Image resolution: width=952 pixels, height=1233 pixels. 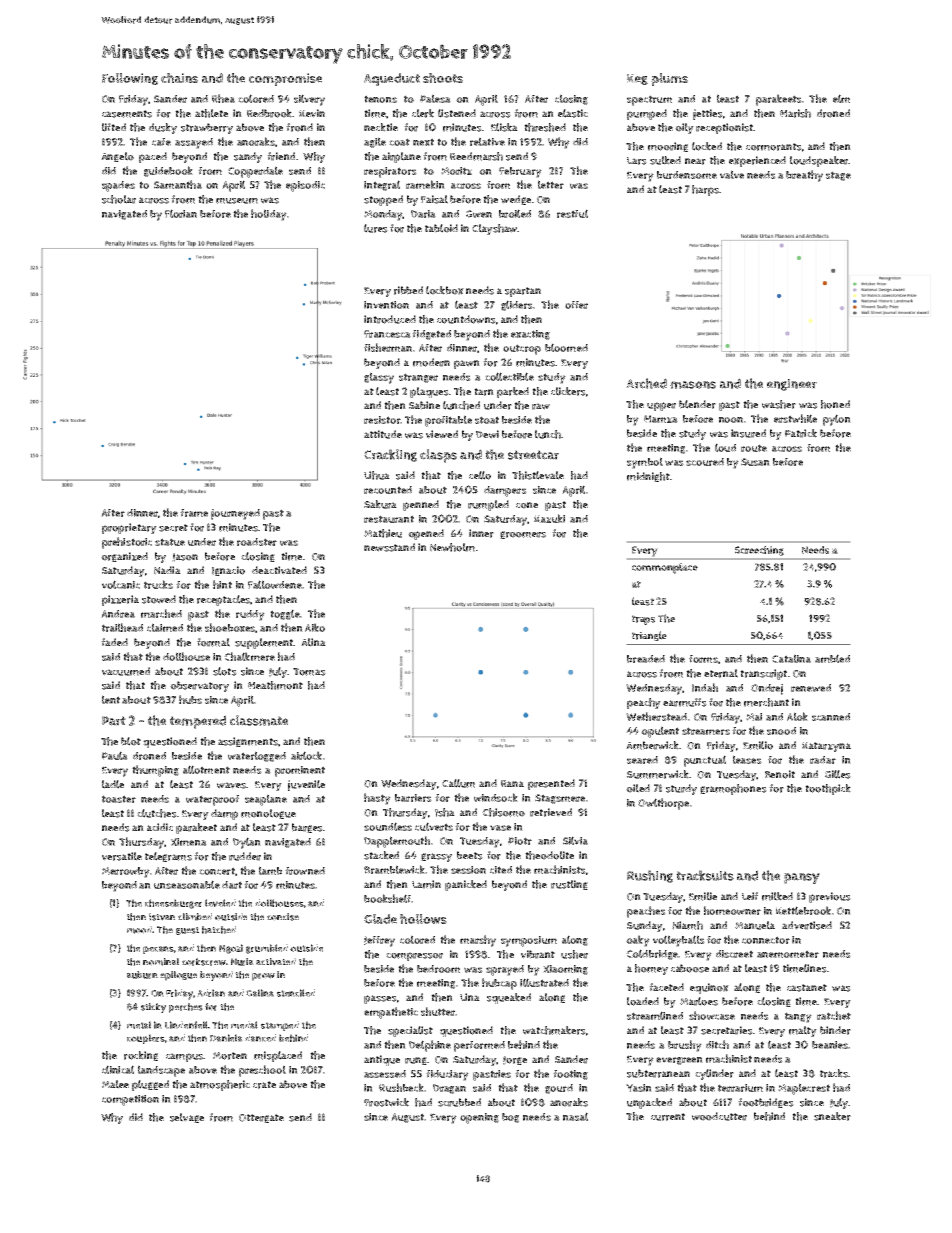 What do you see at coordinates (456, 171) in the page?
I see `Moritz` at bounding box center [456, 171].
